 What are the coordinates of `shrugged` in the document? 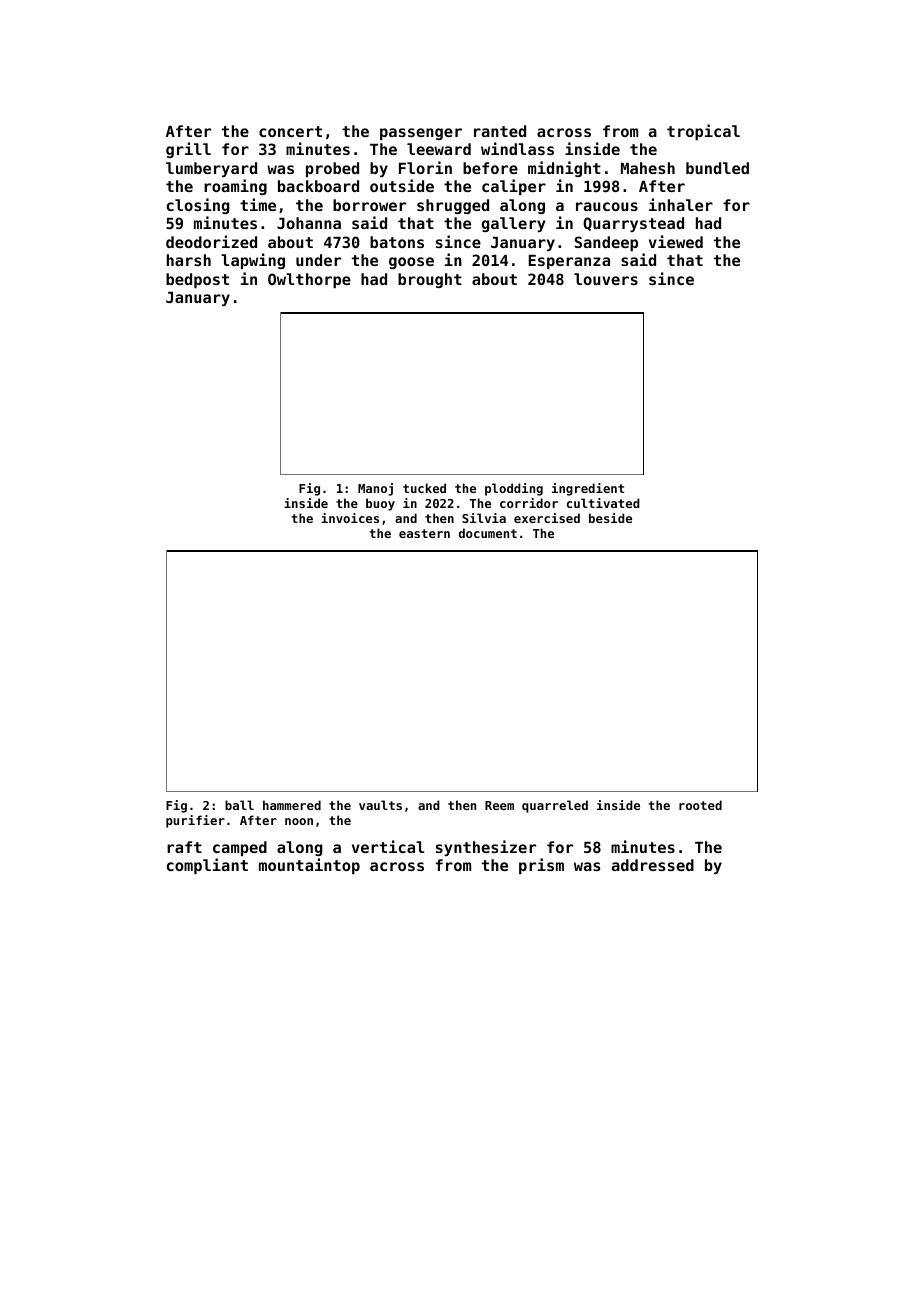 It's located at (453, 206).
